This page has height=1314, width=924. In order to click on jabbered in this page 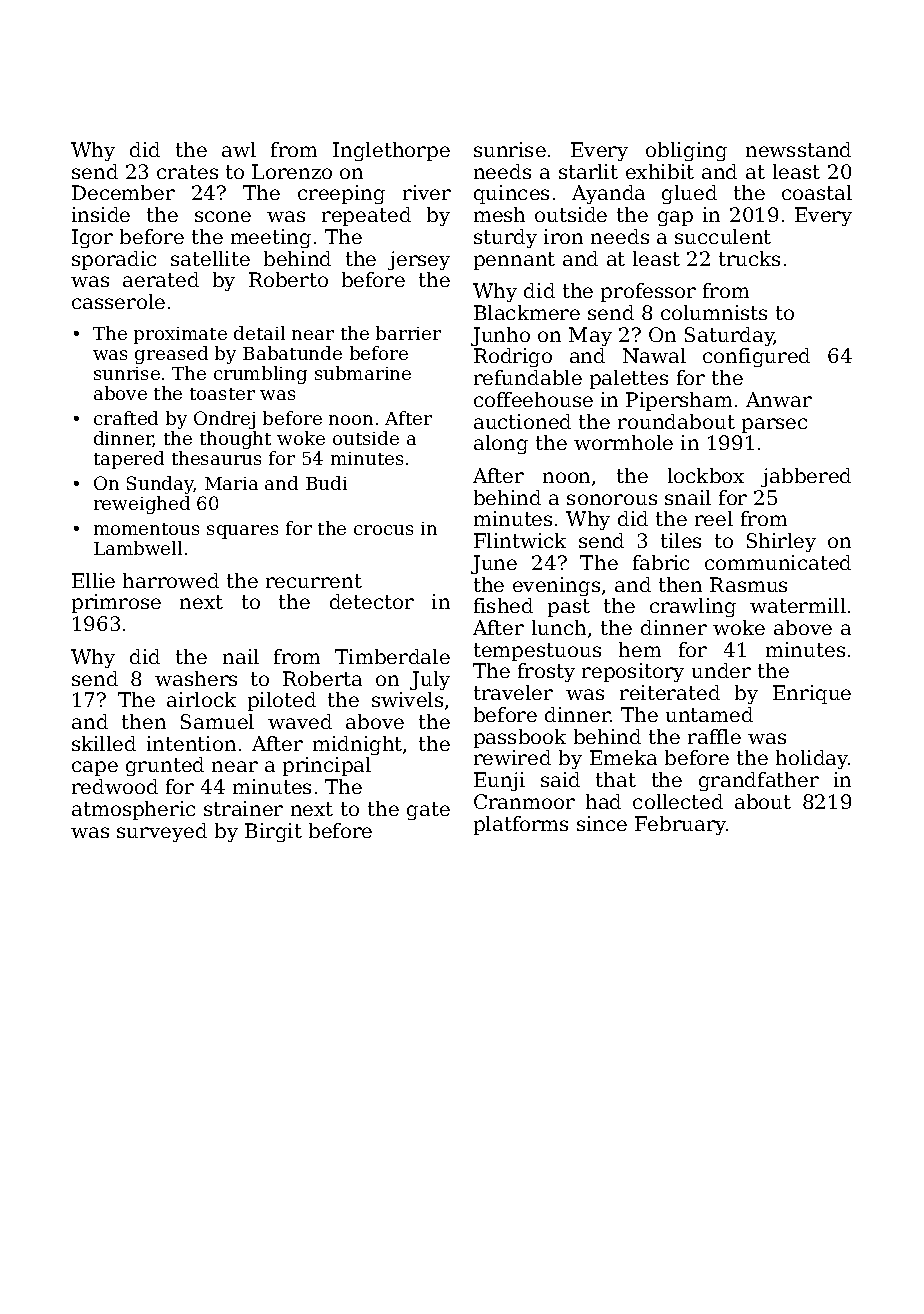, I will do `click(806, 477)`.
